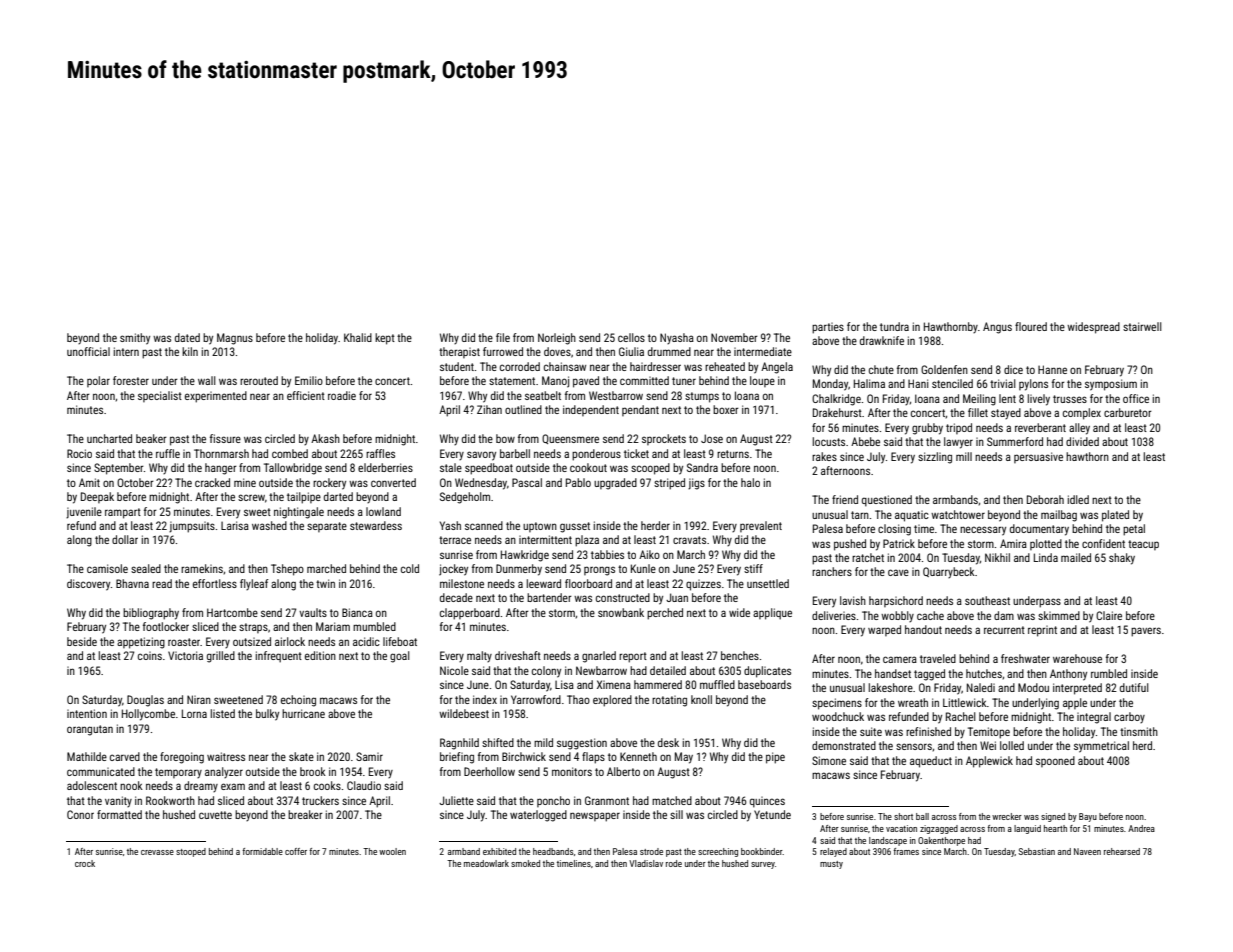 Image resolution: width=1233 pixels, height=952 pixels. Describe the element at coordinates (298, 701) in the screenshot. I see `echoing` at that location.
